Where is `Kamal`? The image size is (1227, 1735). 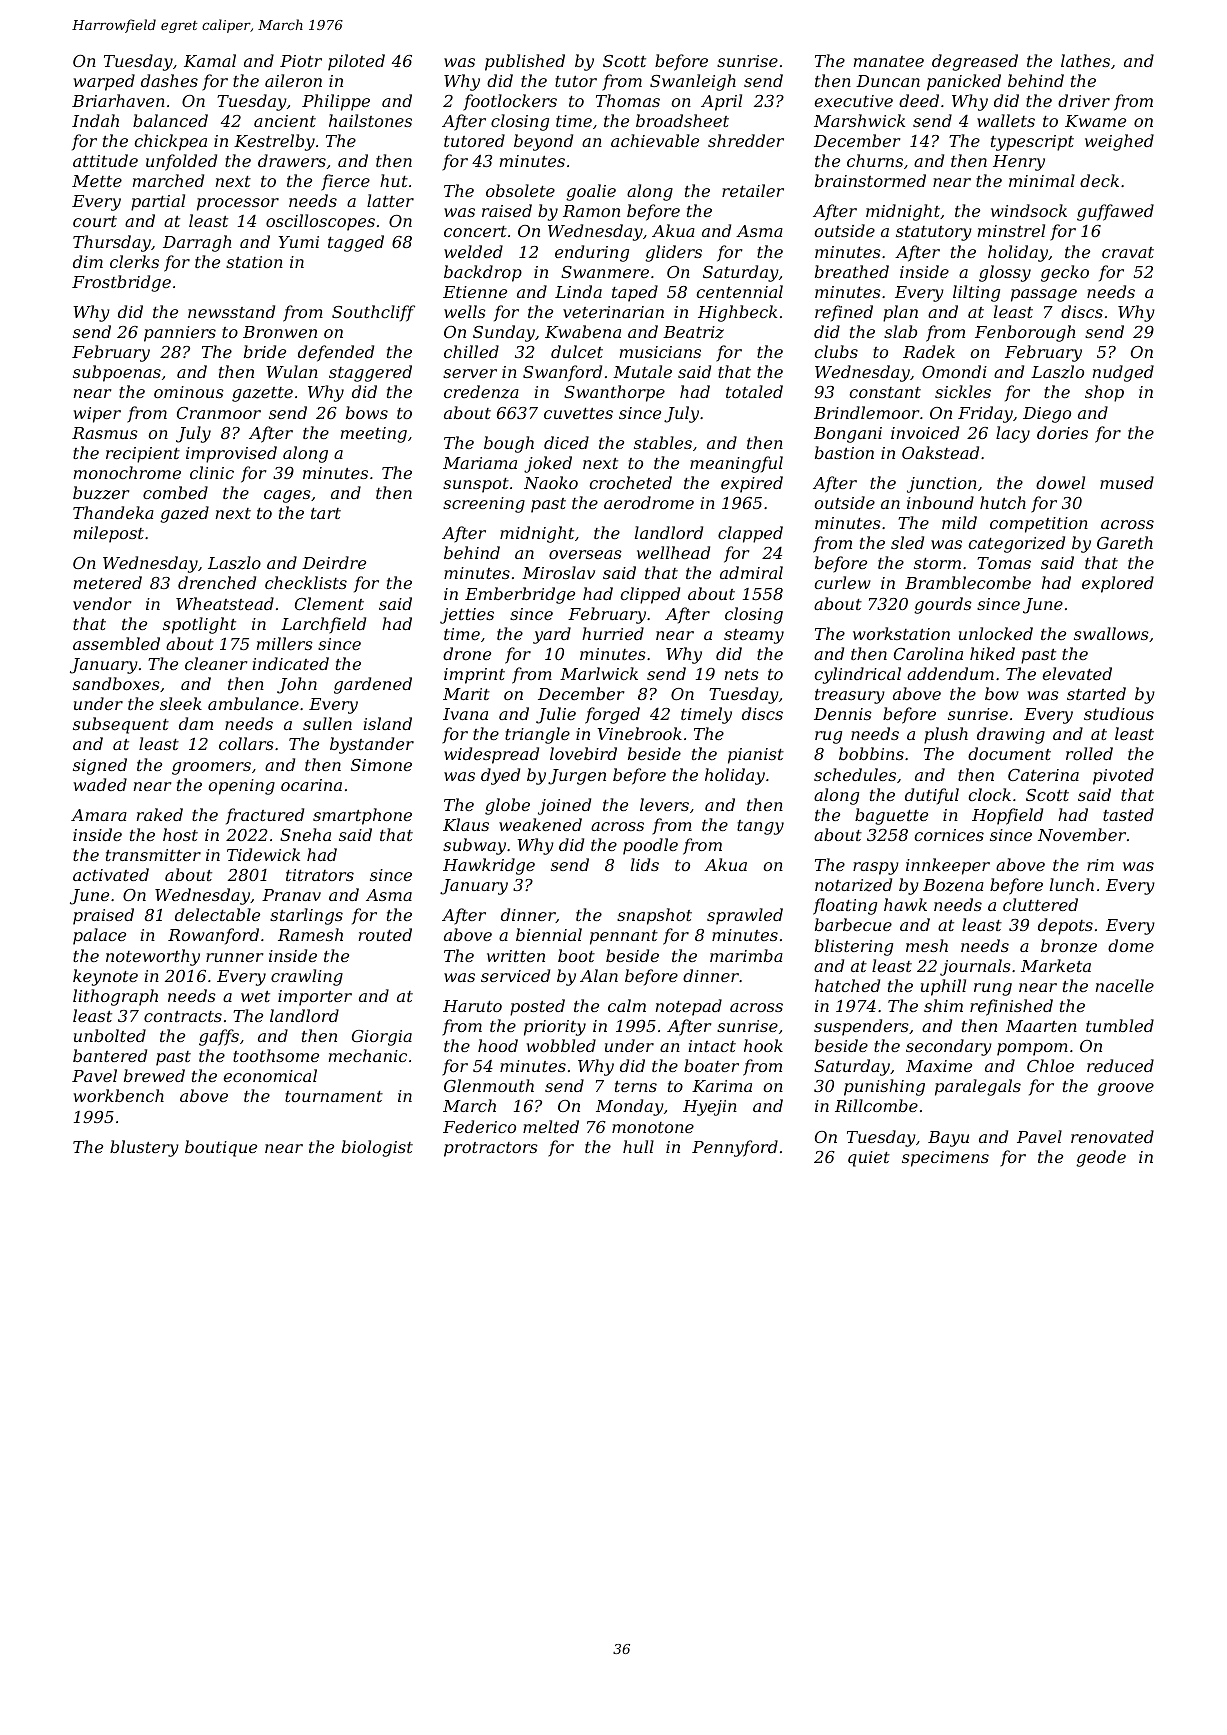
Kamal is located at coordinates (210, 60).
